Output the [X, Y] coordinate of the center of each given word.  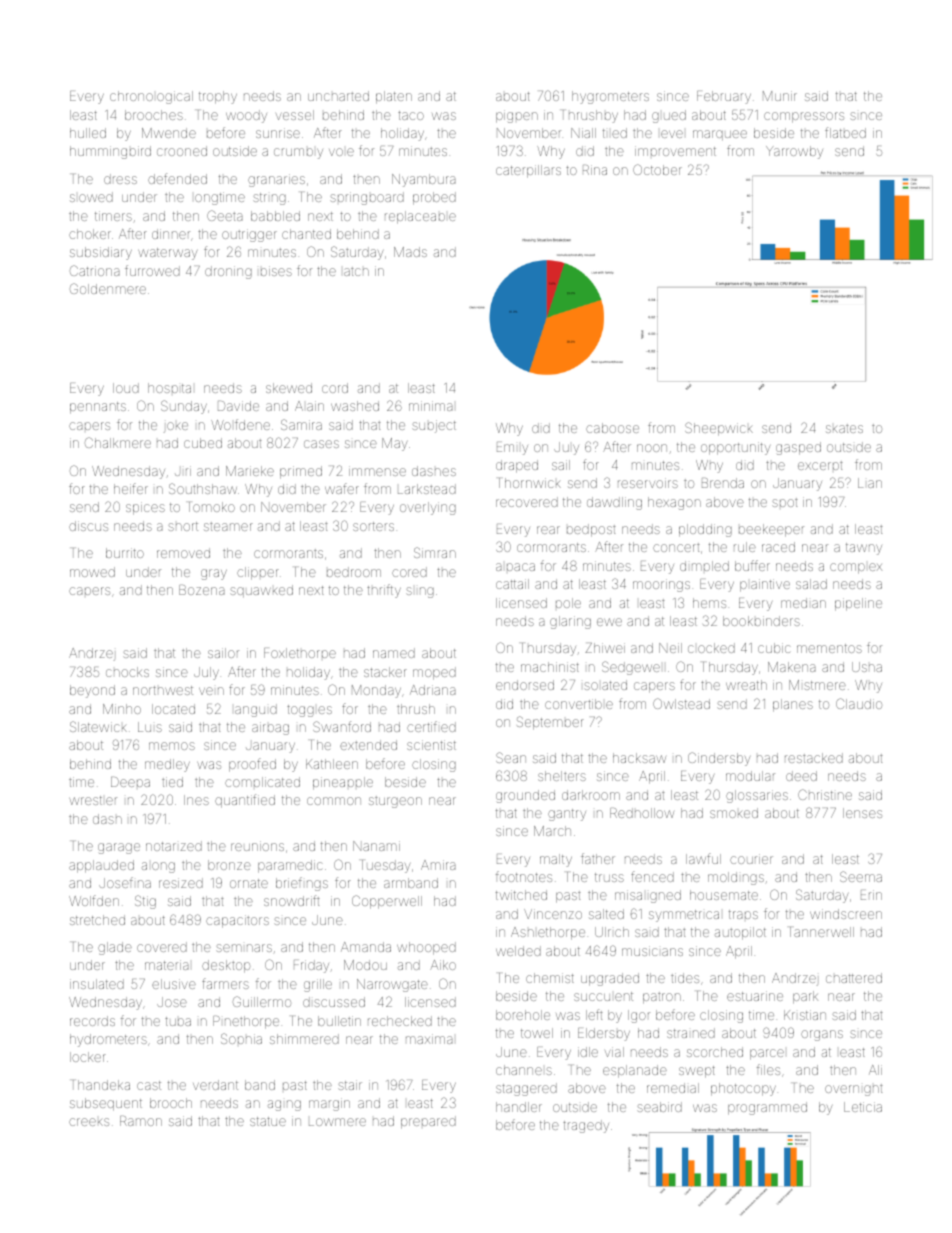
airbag [270, 728]
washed [355, 406]
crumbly [298, 153]
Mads [410, 252]
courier [751, 859]
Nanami [376, 846]
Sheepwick [719, 429]
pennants [98, 408]
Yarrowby [794, 152]
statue [268, 1121]
